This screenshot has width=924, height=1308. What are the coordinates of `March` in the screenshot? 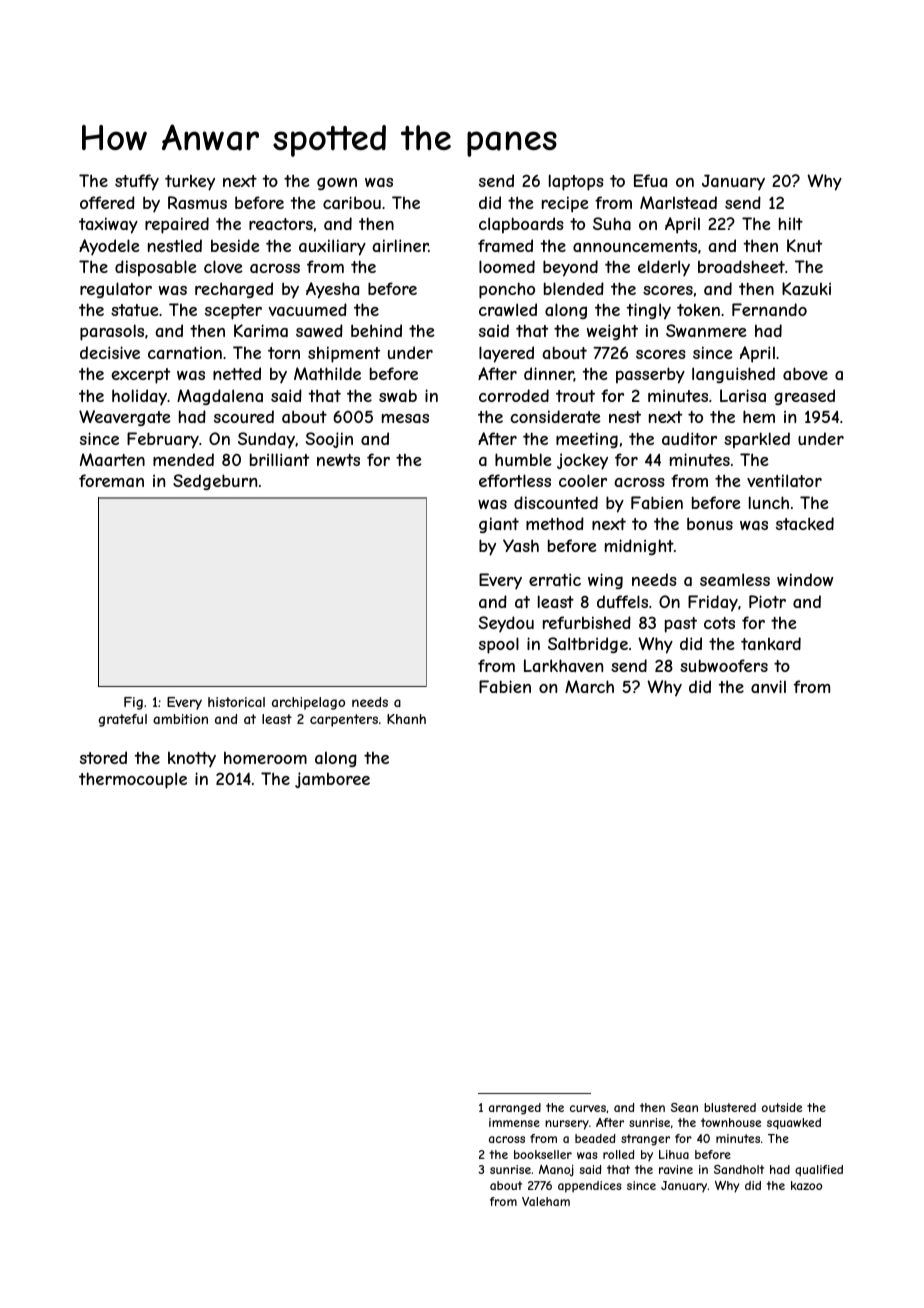 It's located at (589, 686).
